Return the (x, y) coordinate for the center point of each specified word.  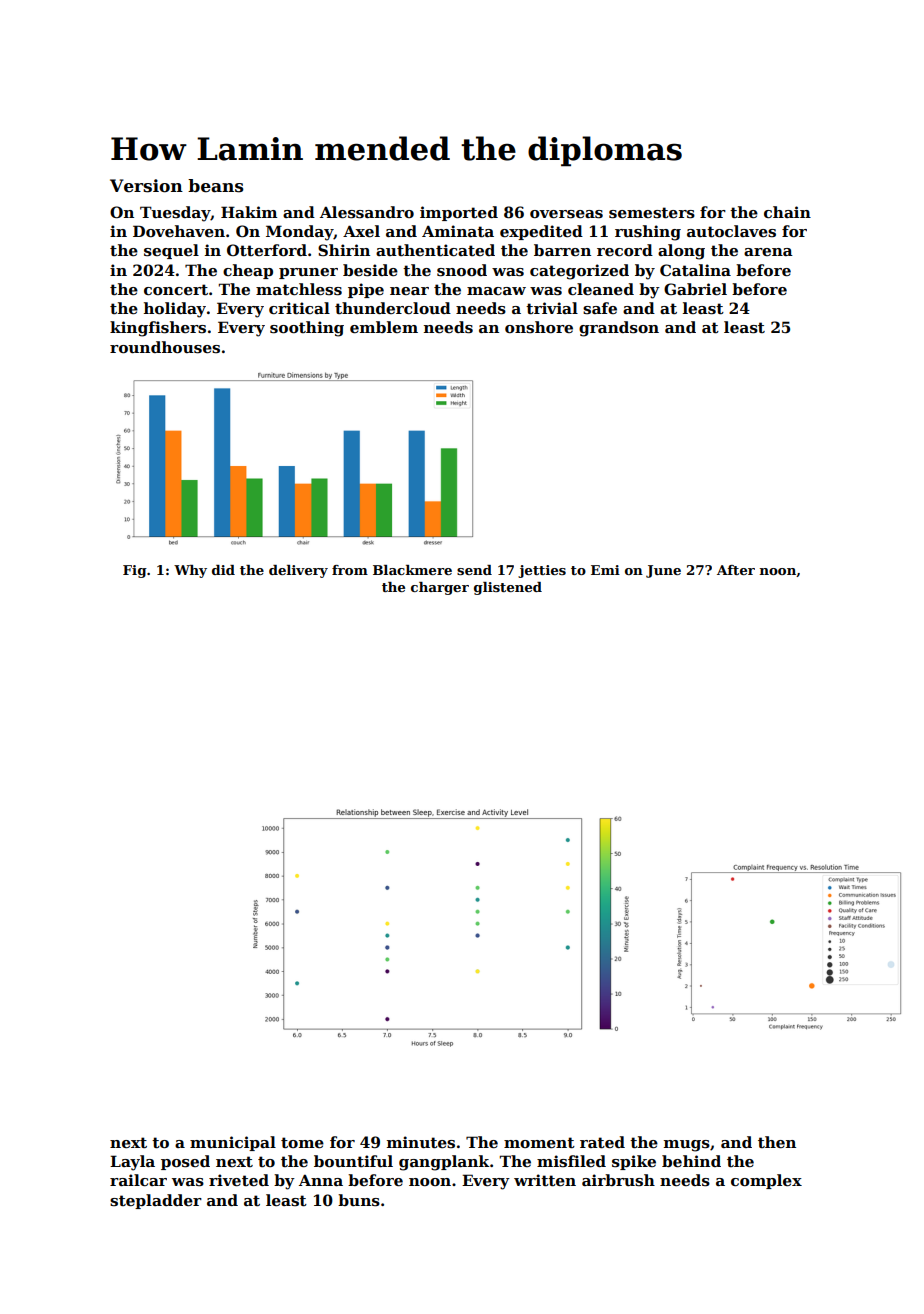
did (223, 570)
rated (602, 1142)
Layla (132, 1163)
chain (787, 212)
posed (185, 1162)
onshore (539, 327)
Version (146, 186)
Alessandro (367, 212)
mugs (687, 1146)
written (545, 1180)
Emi (605, 570)
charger (440, 588)
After (736, 570)
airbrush (618, 1180)
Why (190, 571)
